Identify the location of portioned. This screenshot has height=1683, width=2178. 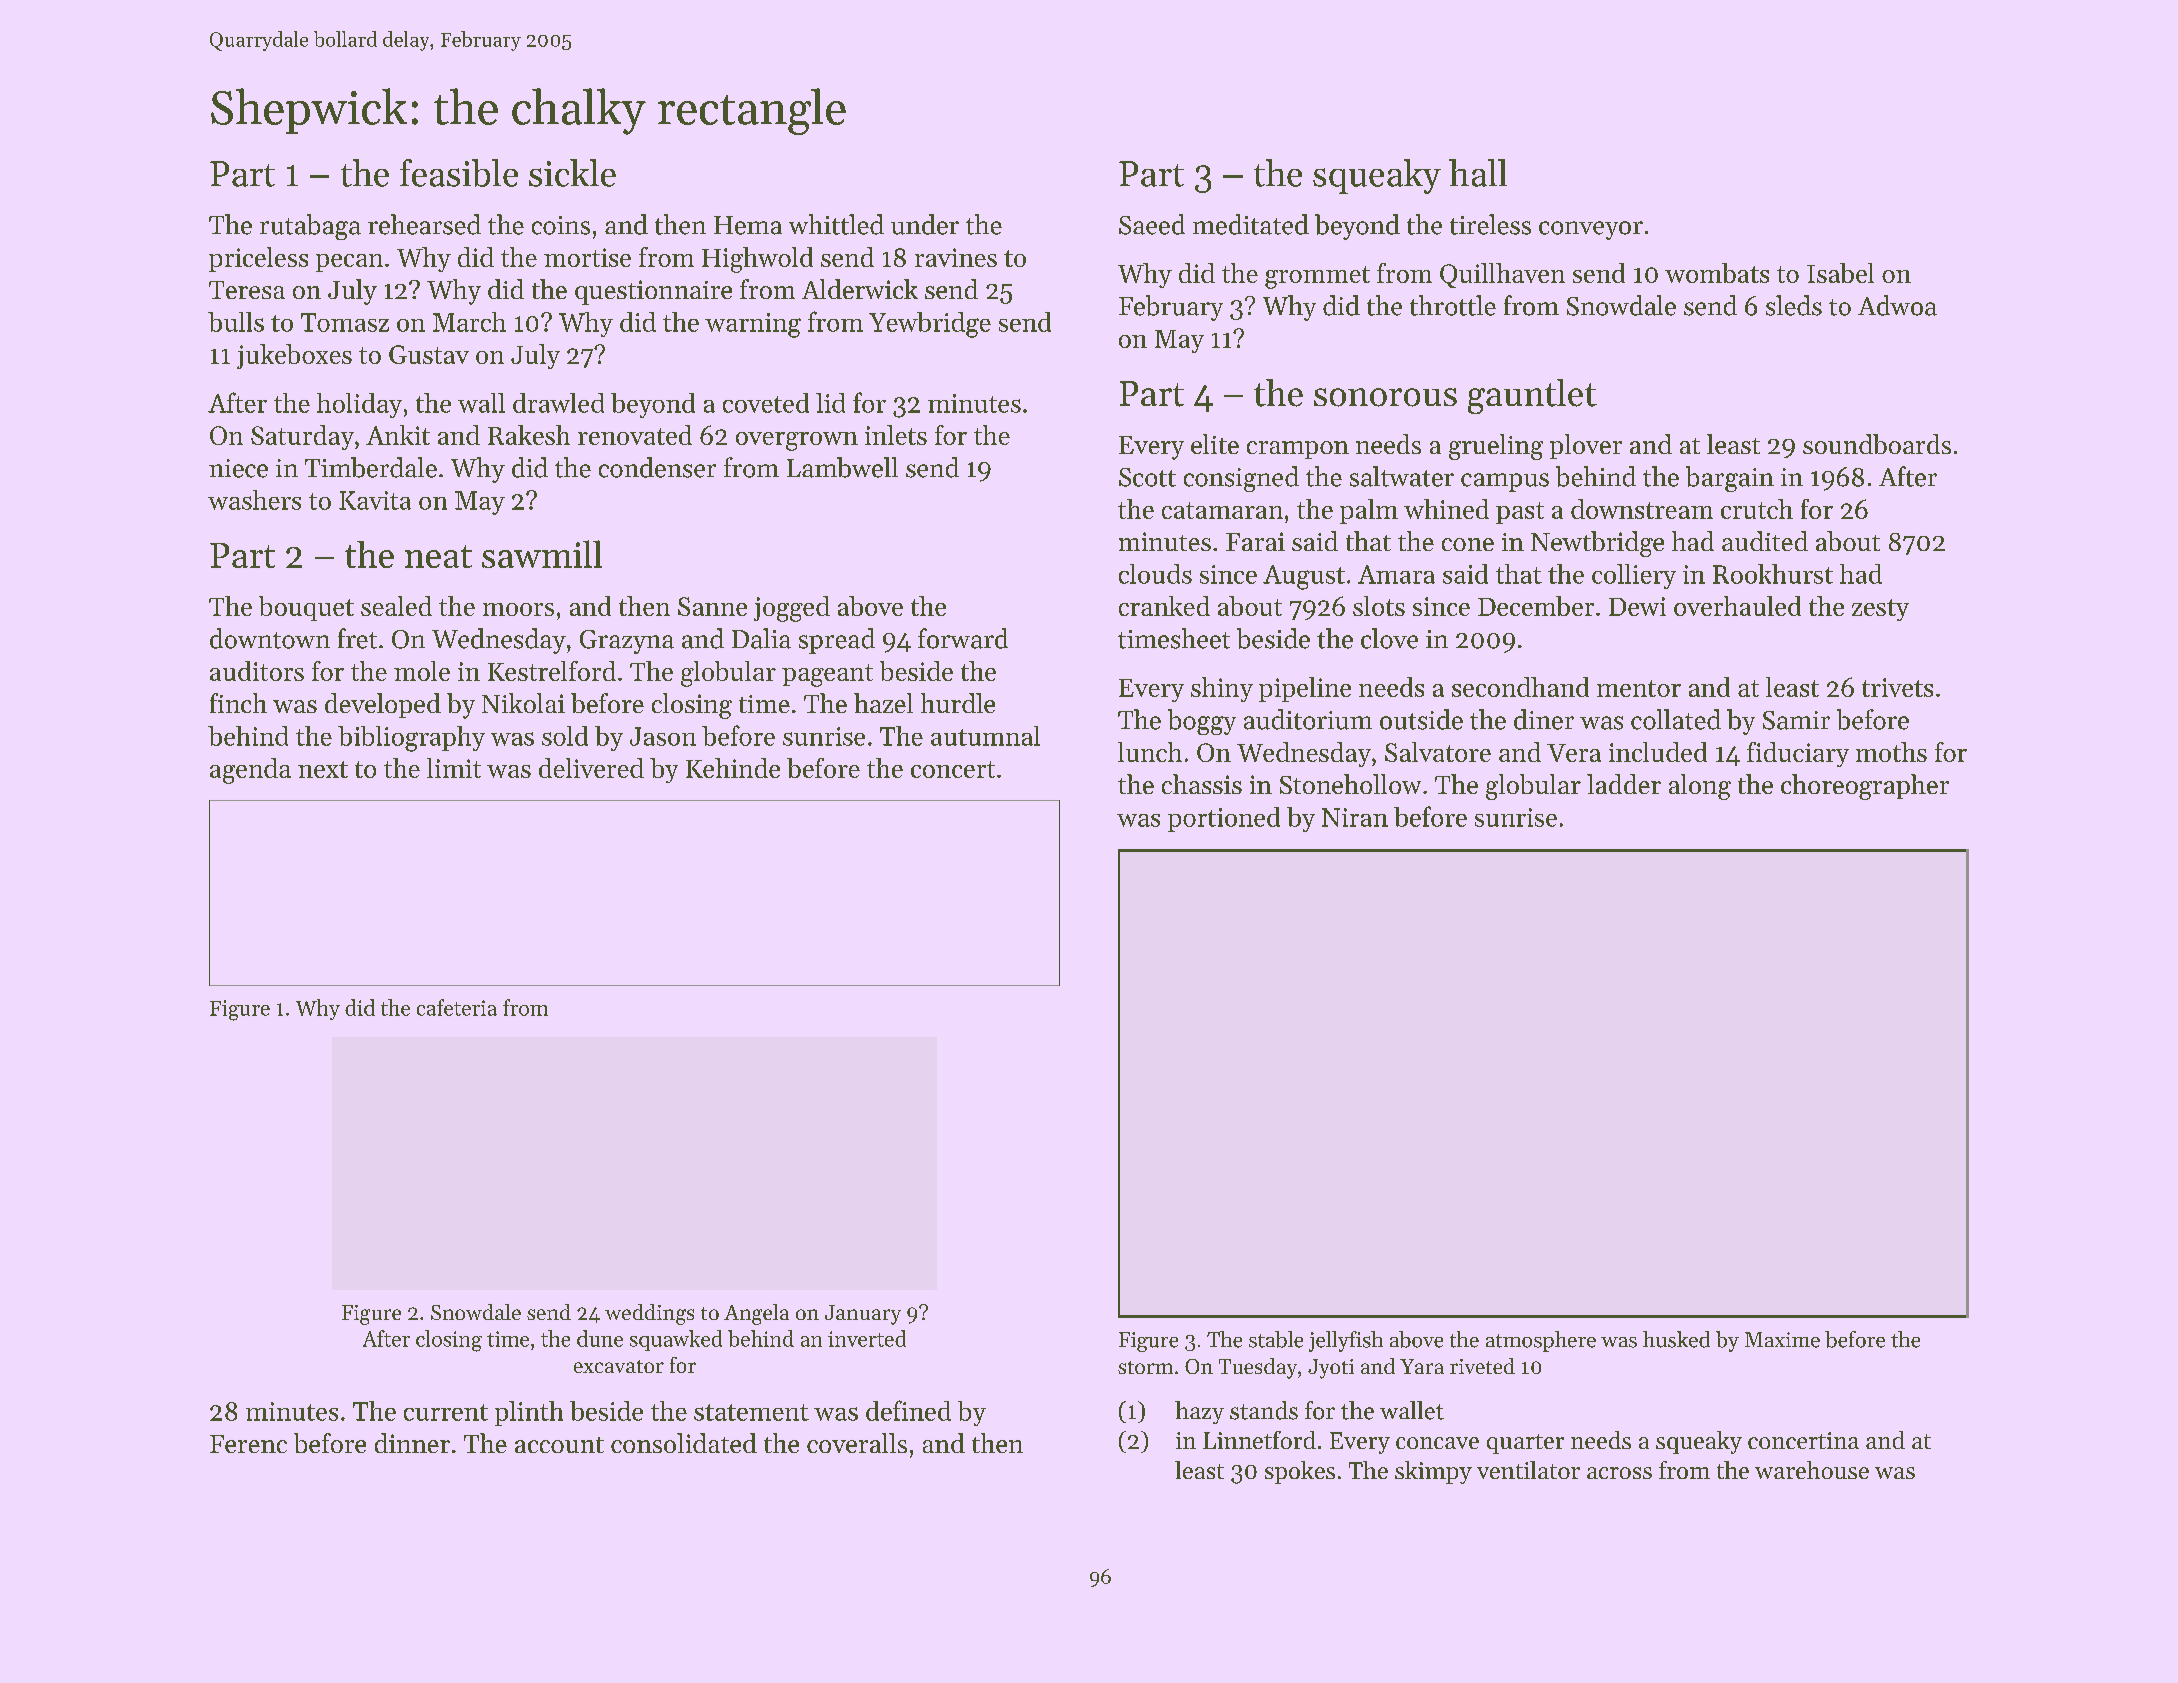
(1224, 819).
